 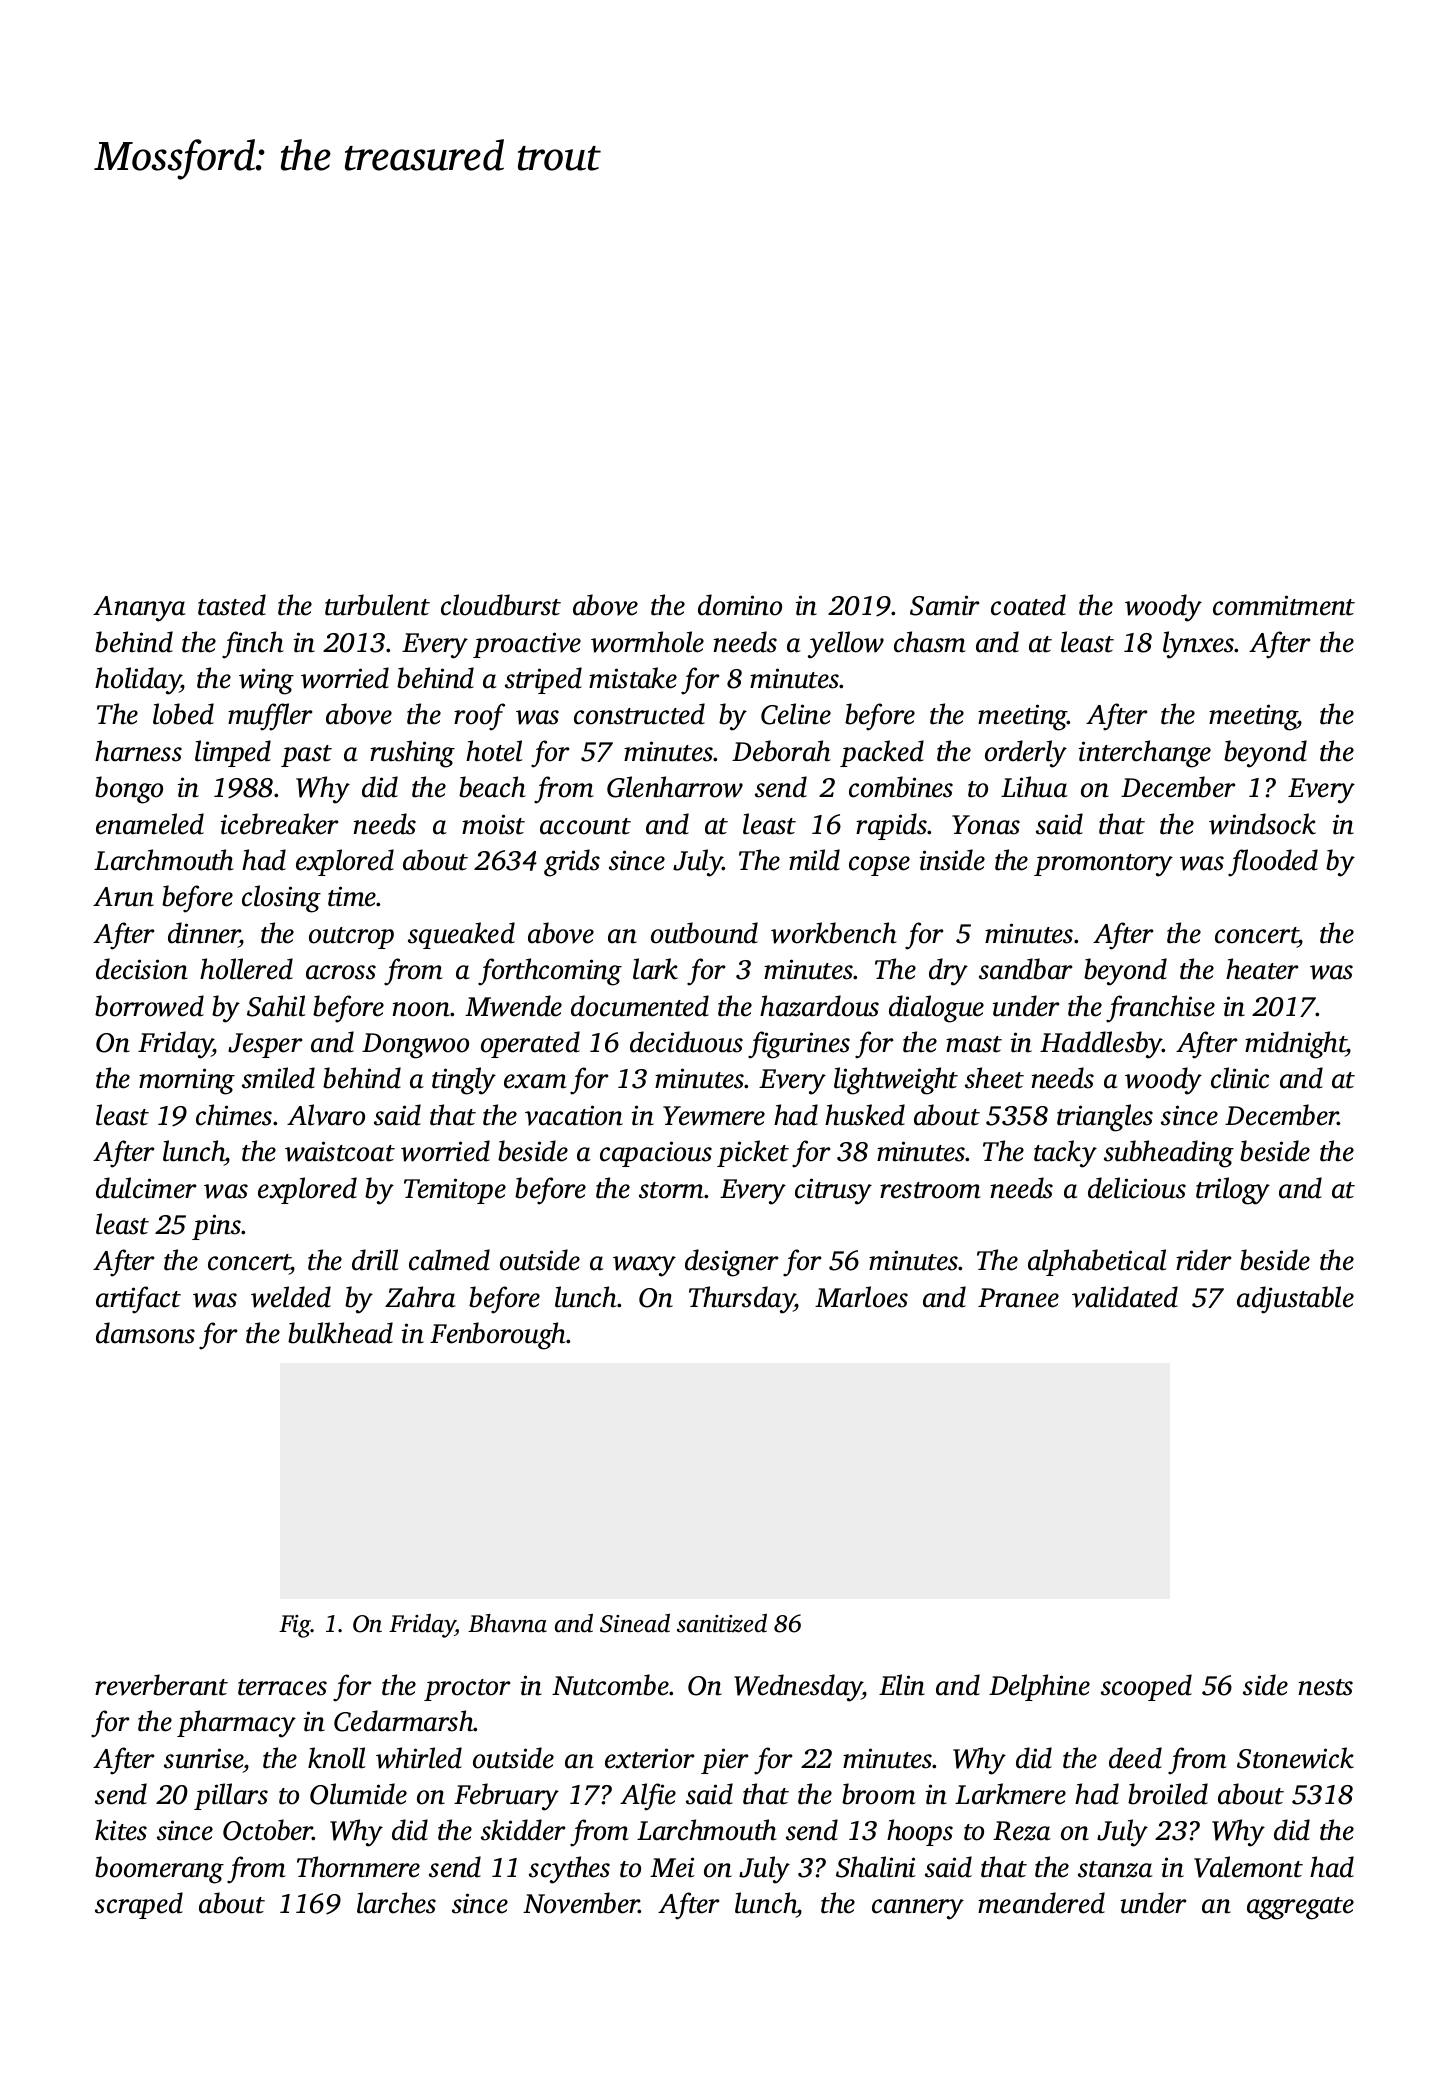 I want to click on waistcoat, so click(x=340, y=1151).
